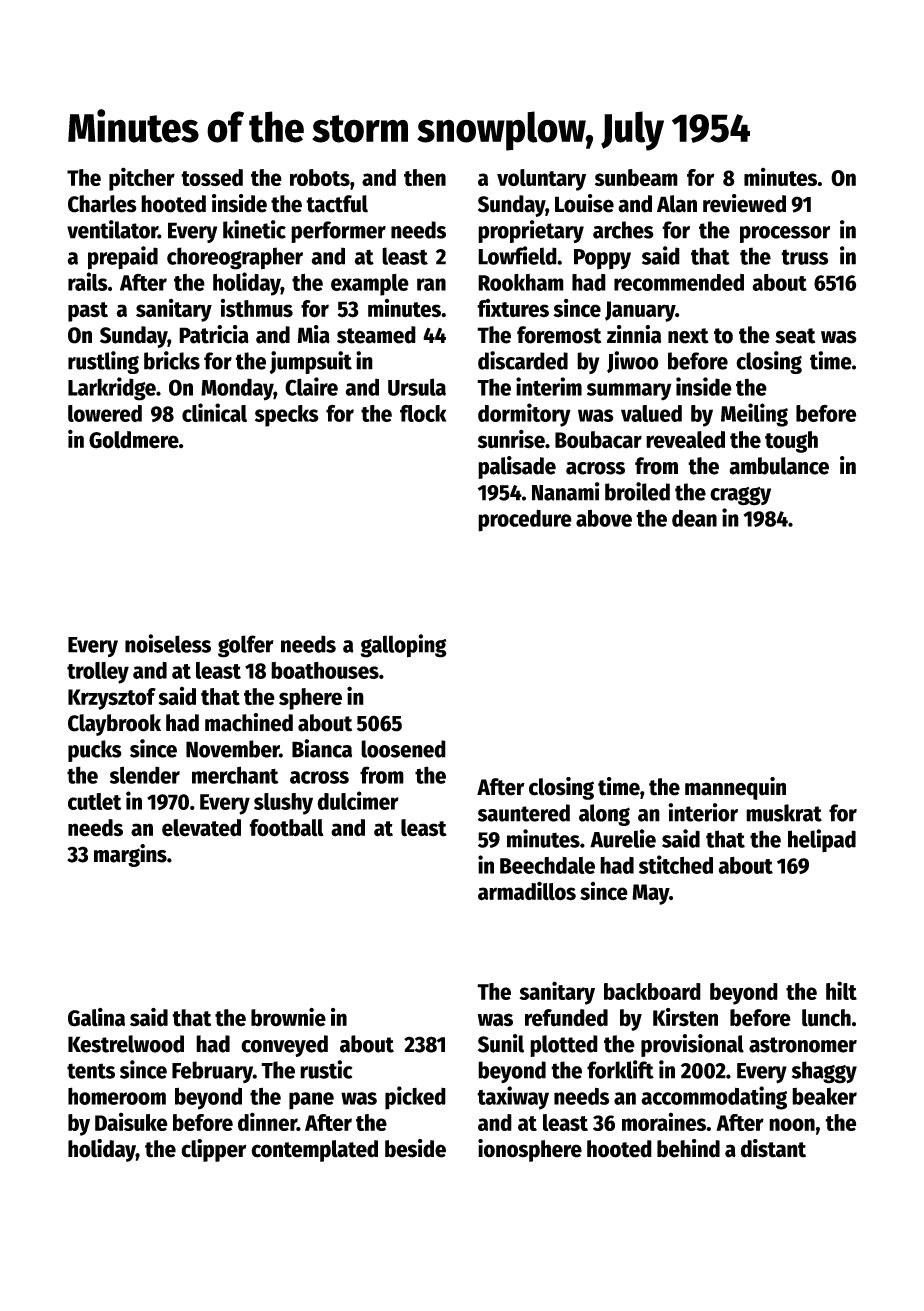 This screenshot has height=1311, width=924. I want to click on brownie, so click(288, 1017).
